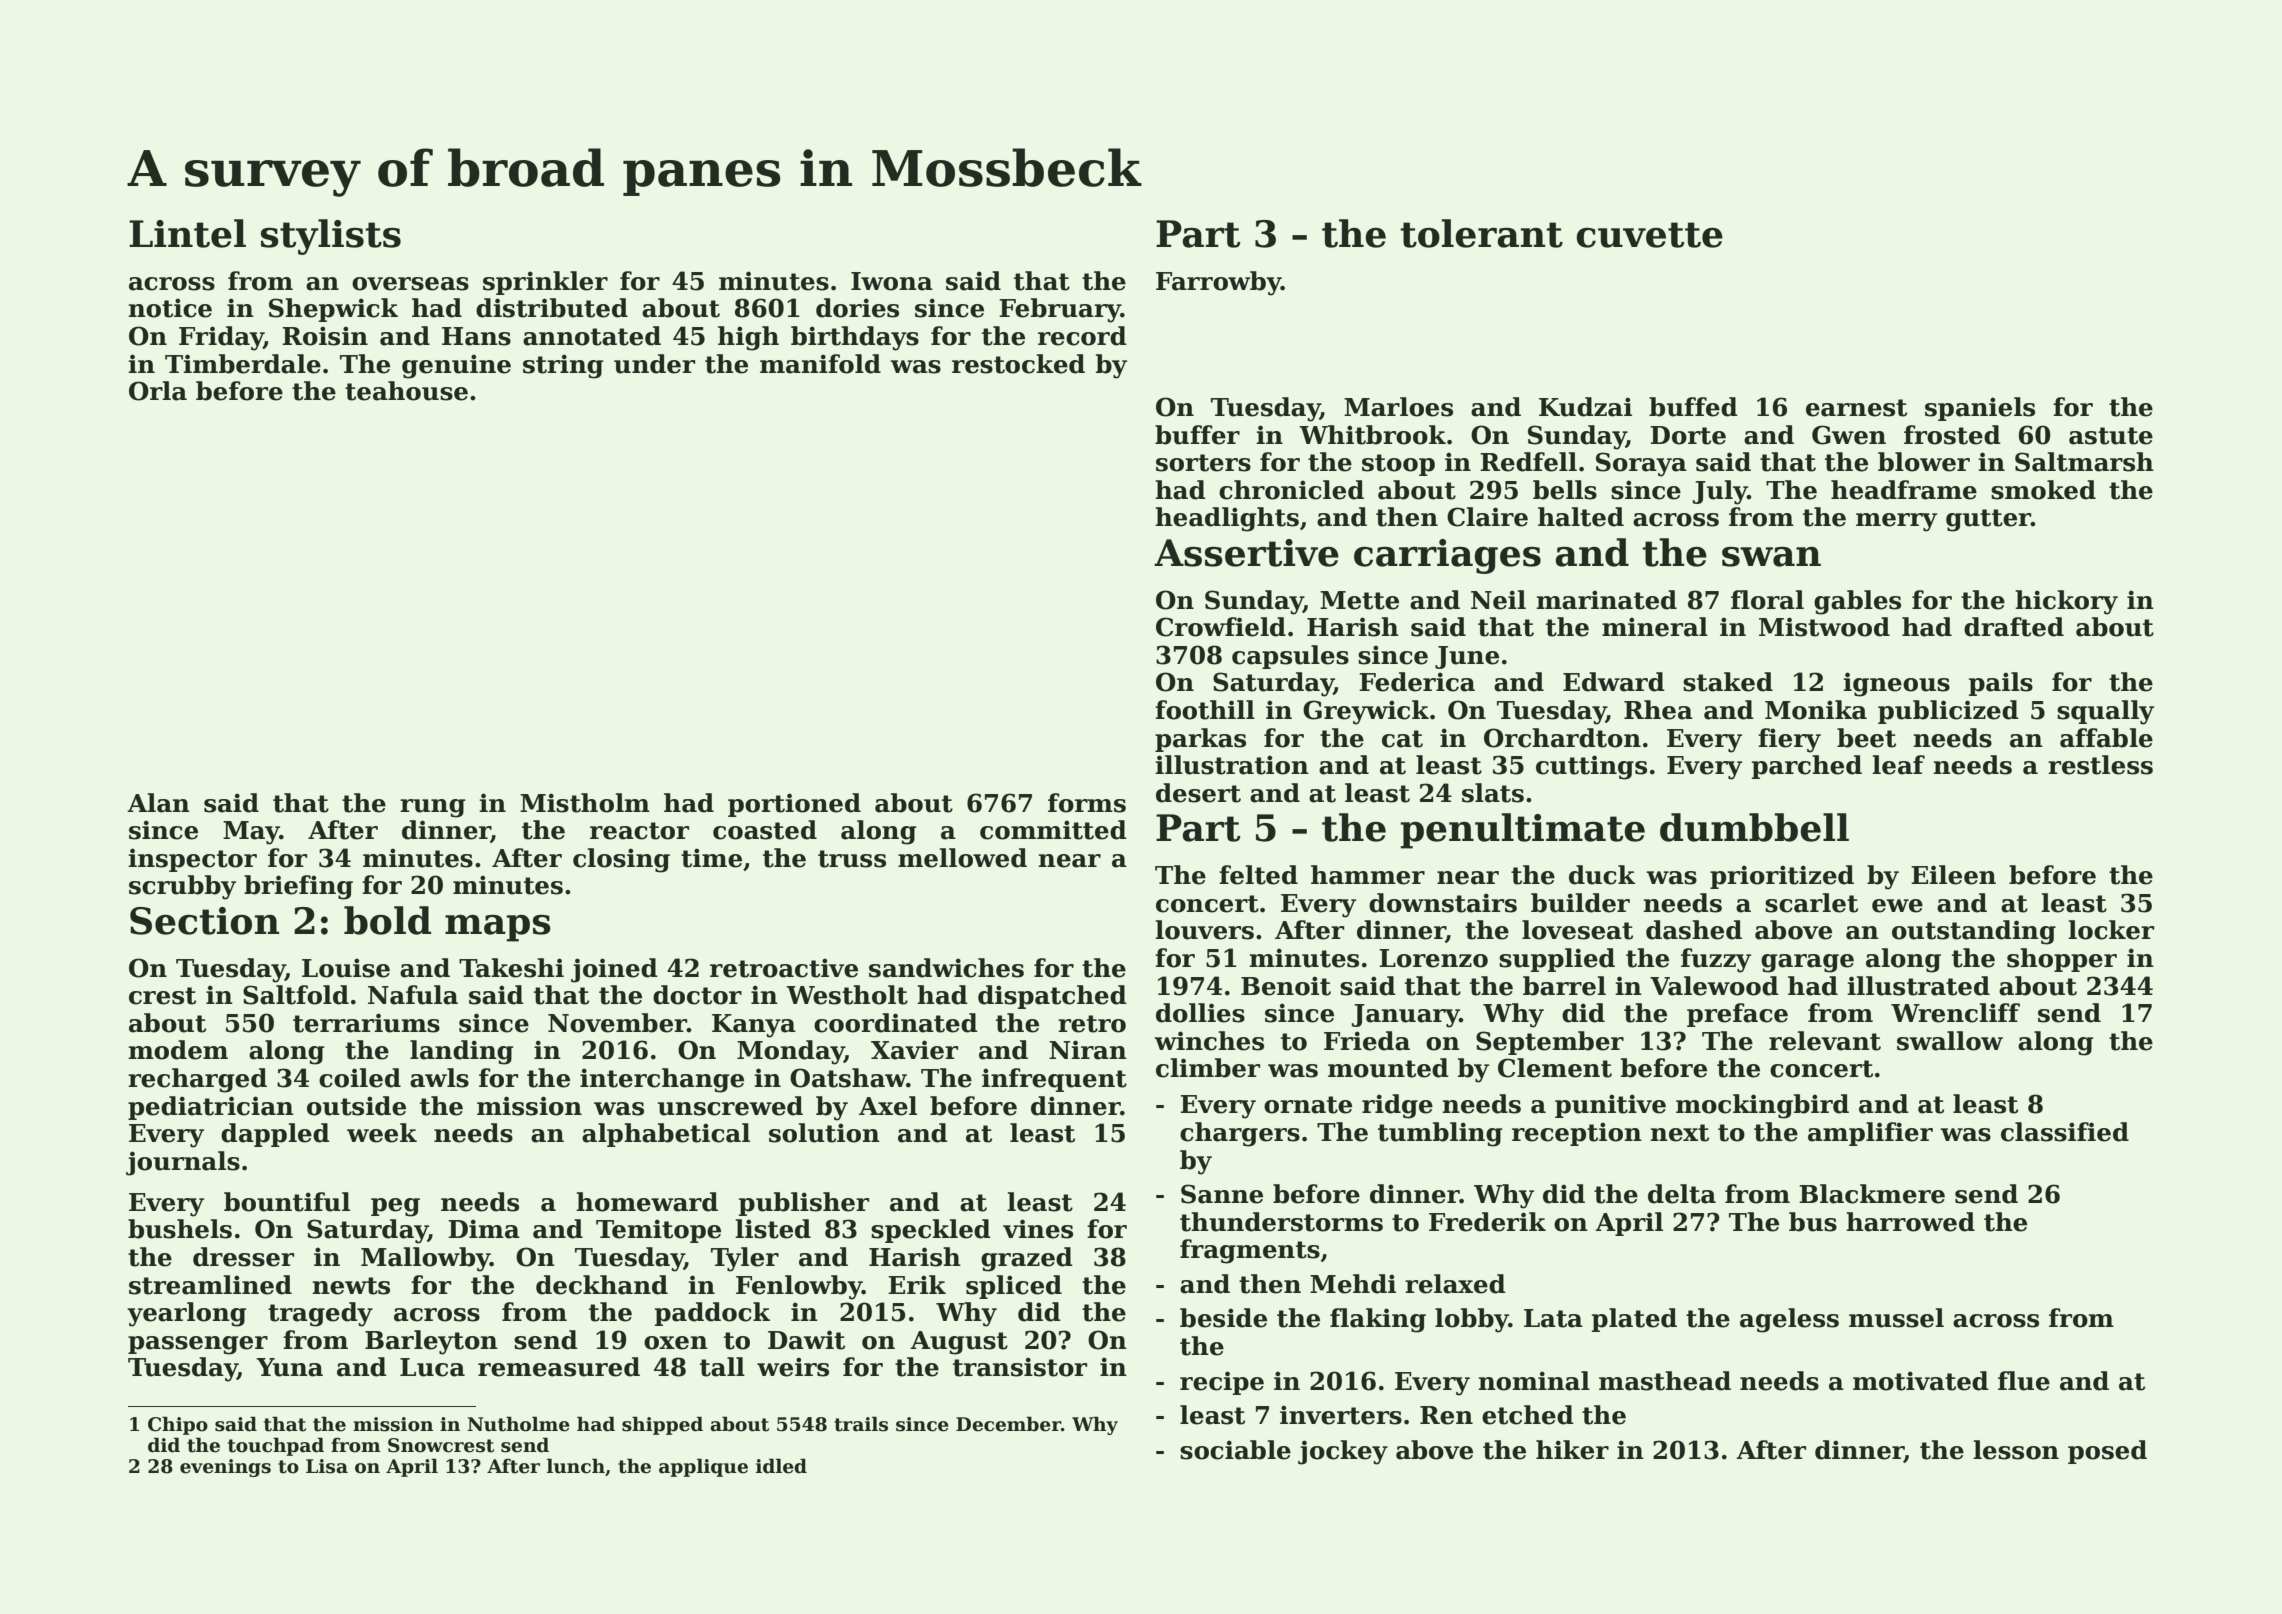  I want to click on sandwiches, so click(946, 968).
